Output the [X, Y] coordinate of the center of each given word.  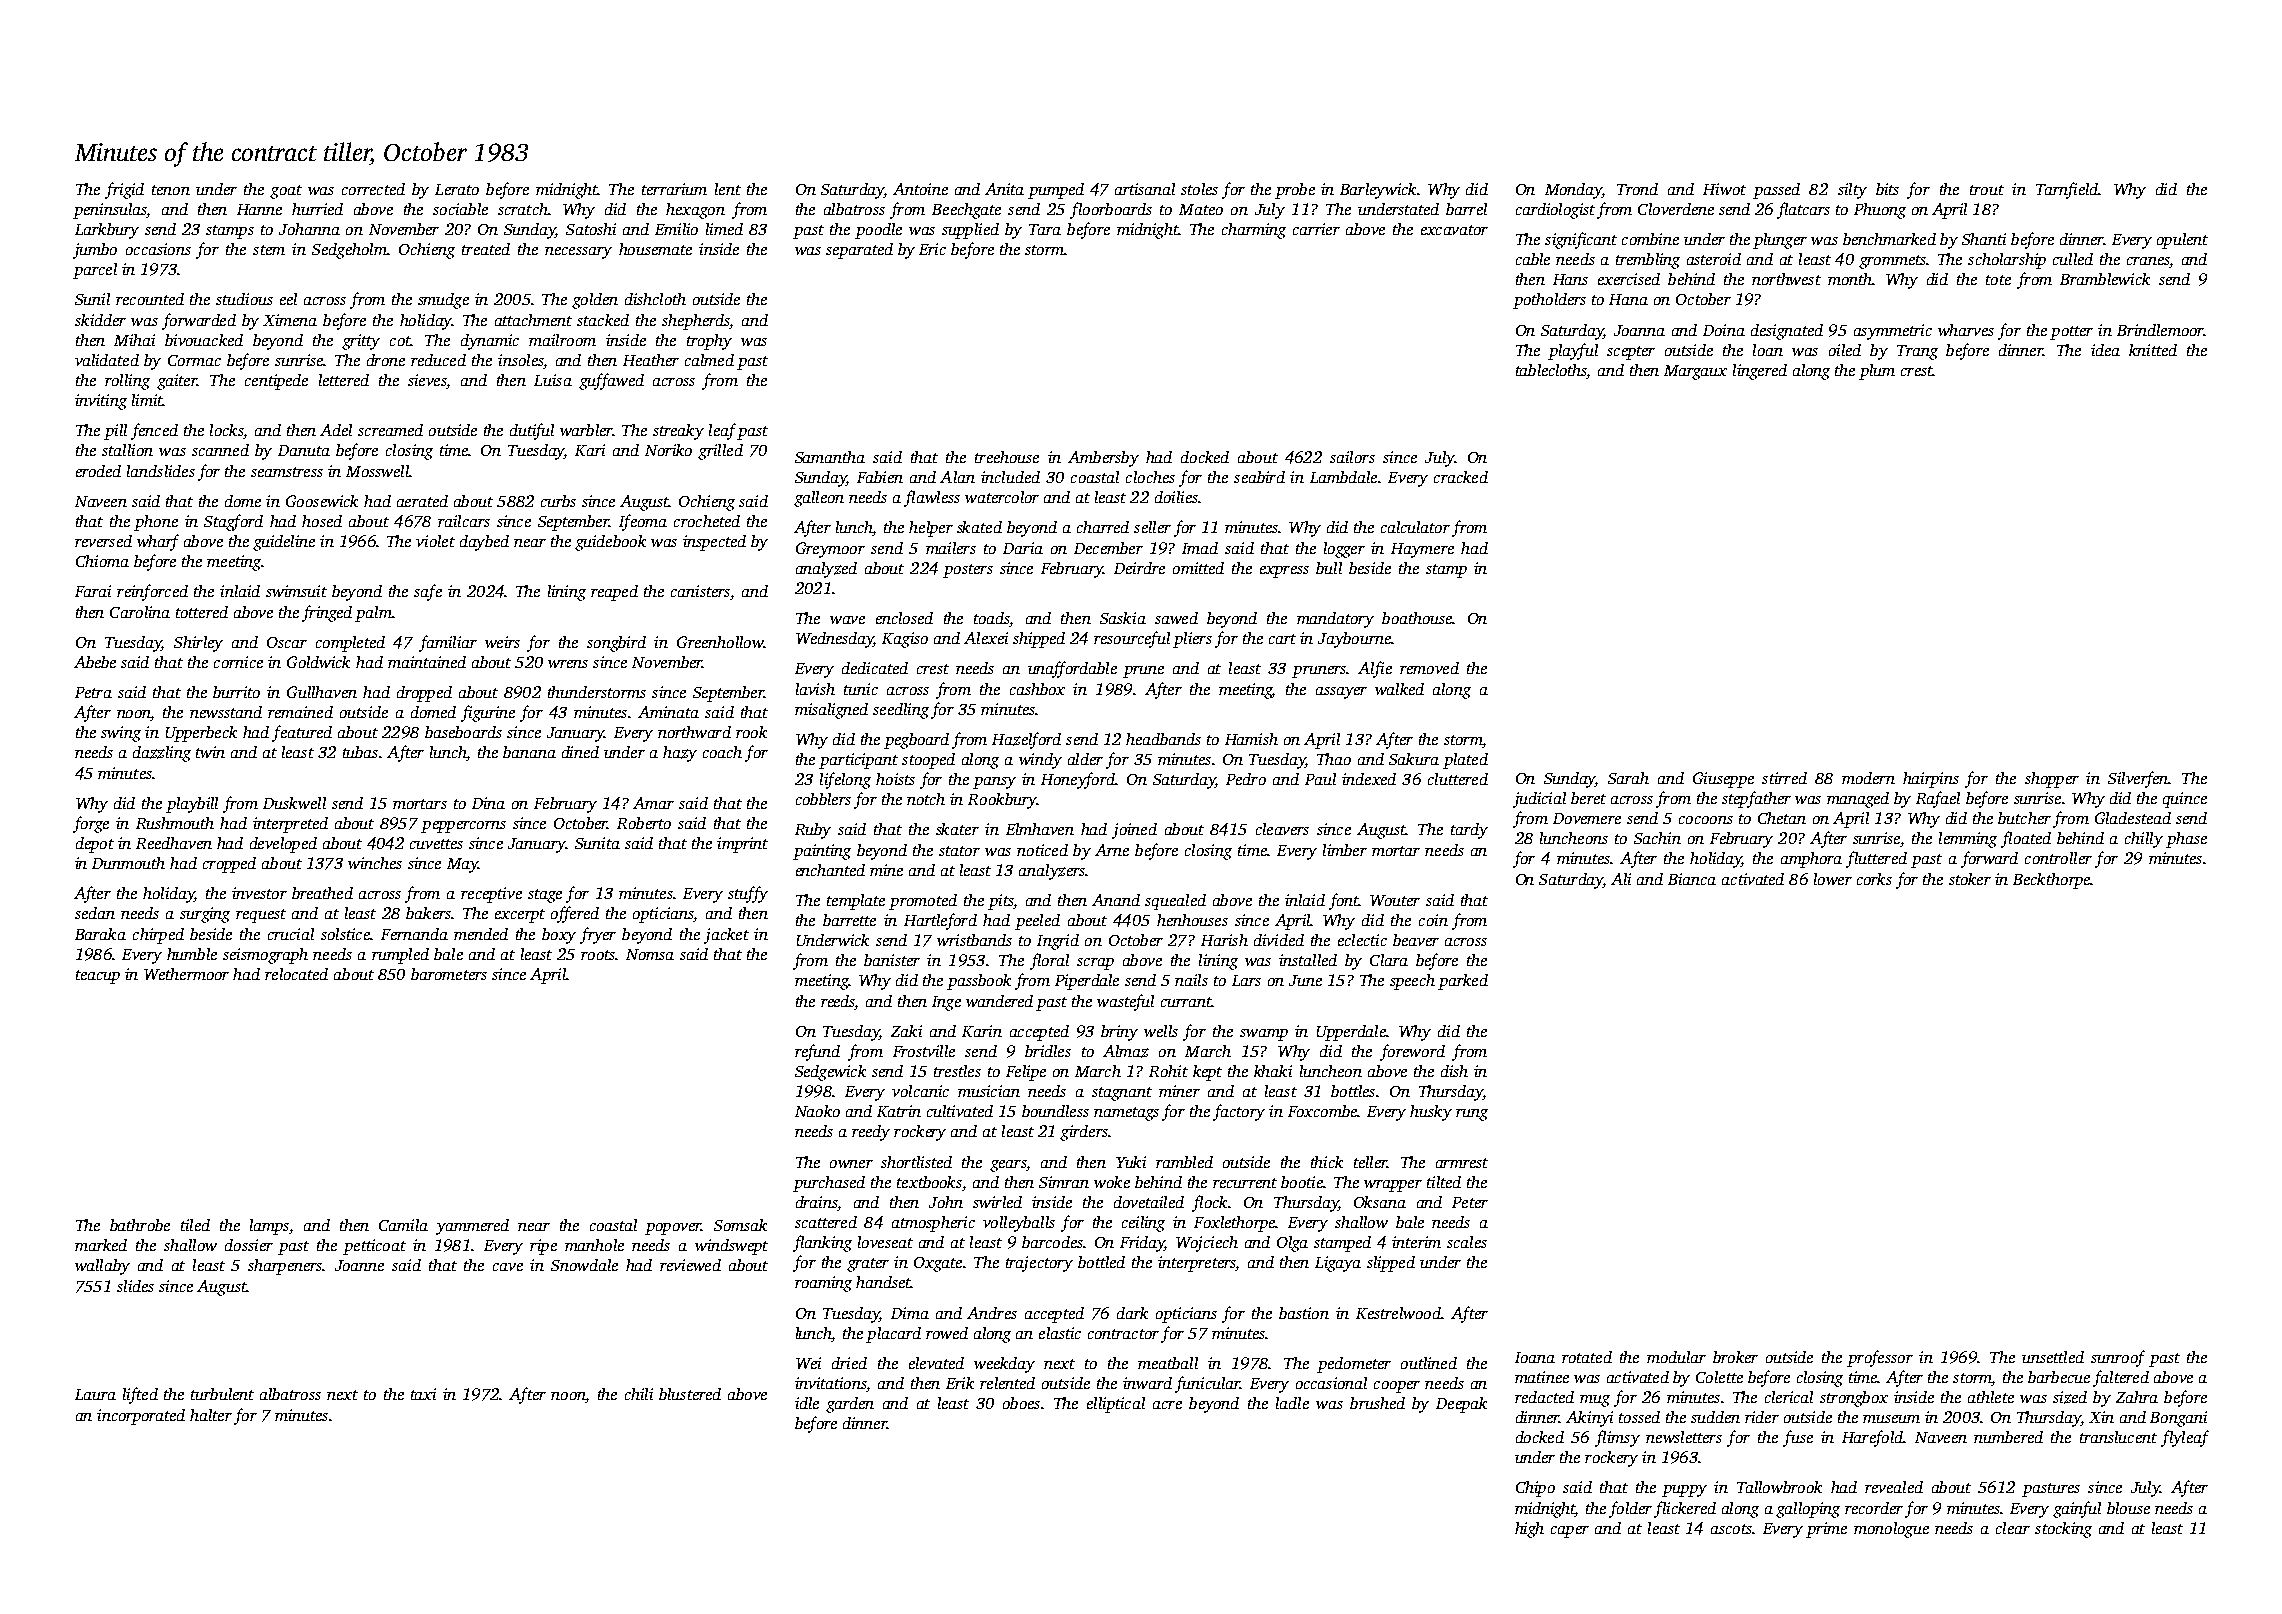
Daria [1023, 548]
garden [850, 1405]
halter [211, 1415]
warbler [586, 430]
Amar [653, 803]
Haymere [1422, 550]
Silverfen [2138, 779]
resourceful [1132, 639]
